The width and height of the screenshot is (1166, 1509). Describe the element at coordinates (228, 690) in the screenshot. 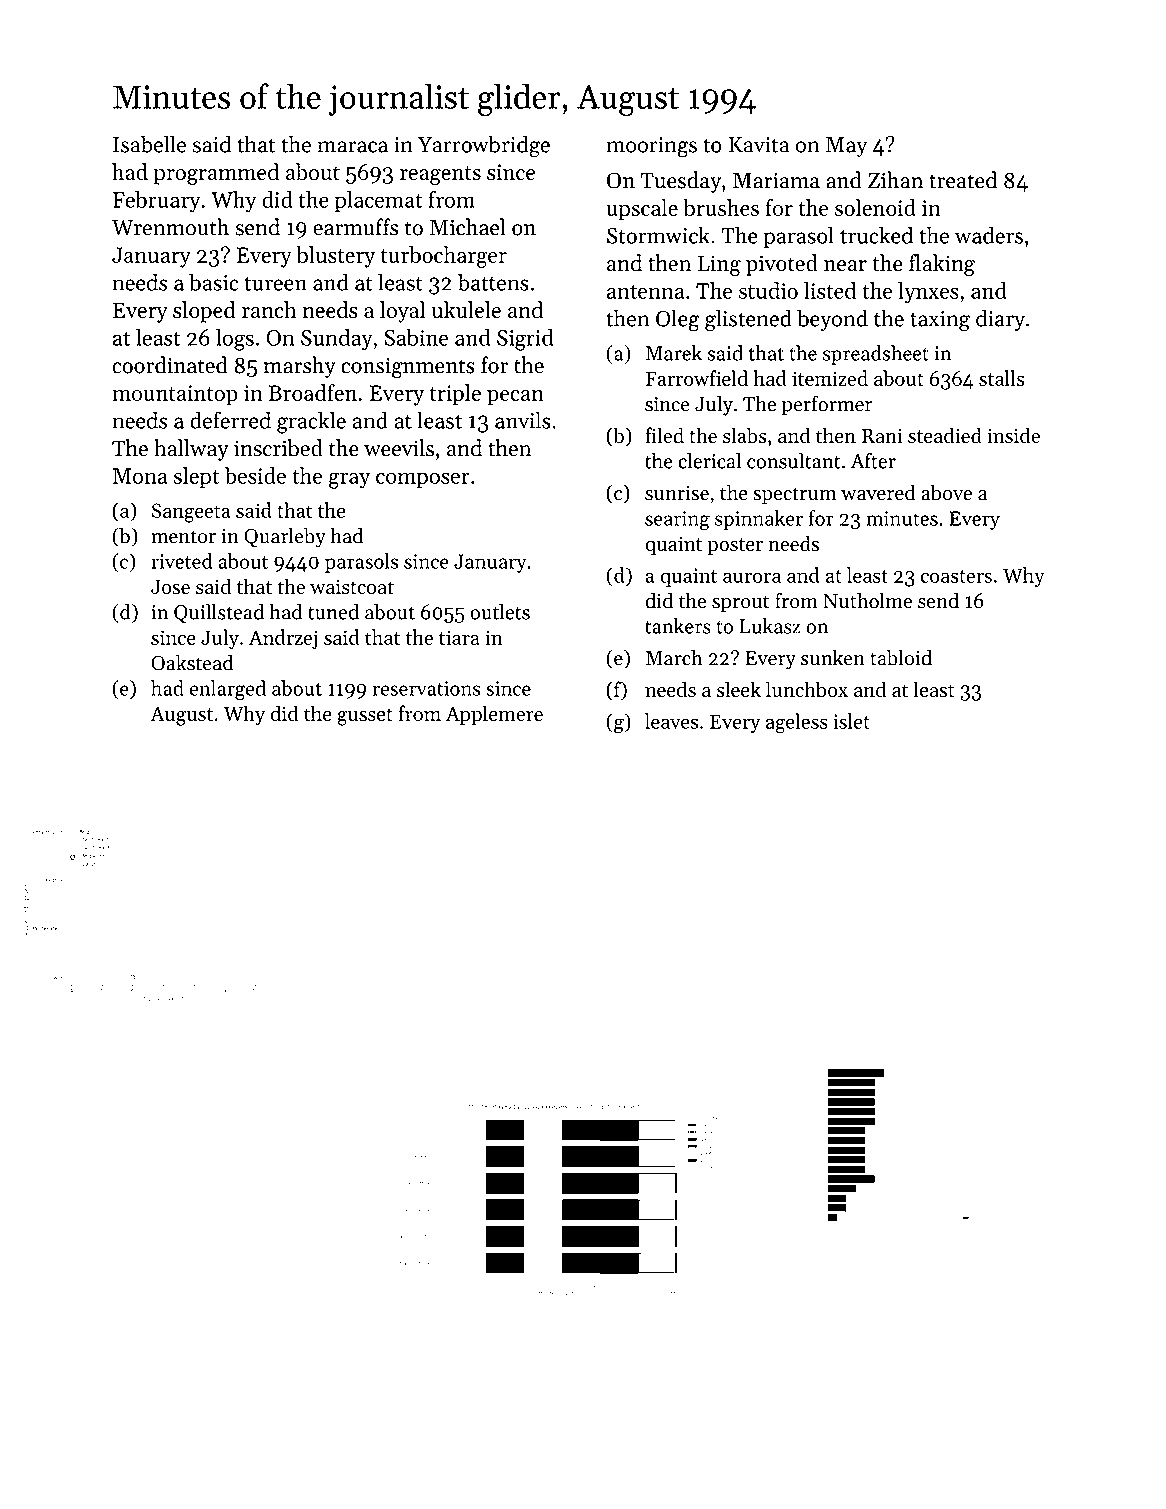

I see `enlarged` at that location.
